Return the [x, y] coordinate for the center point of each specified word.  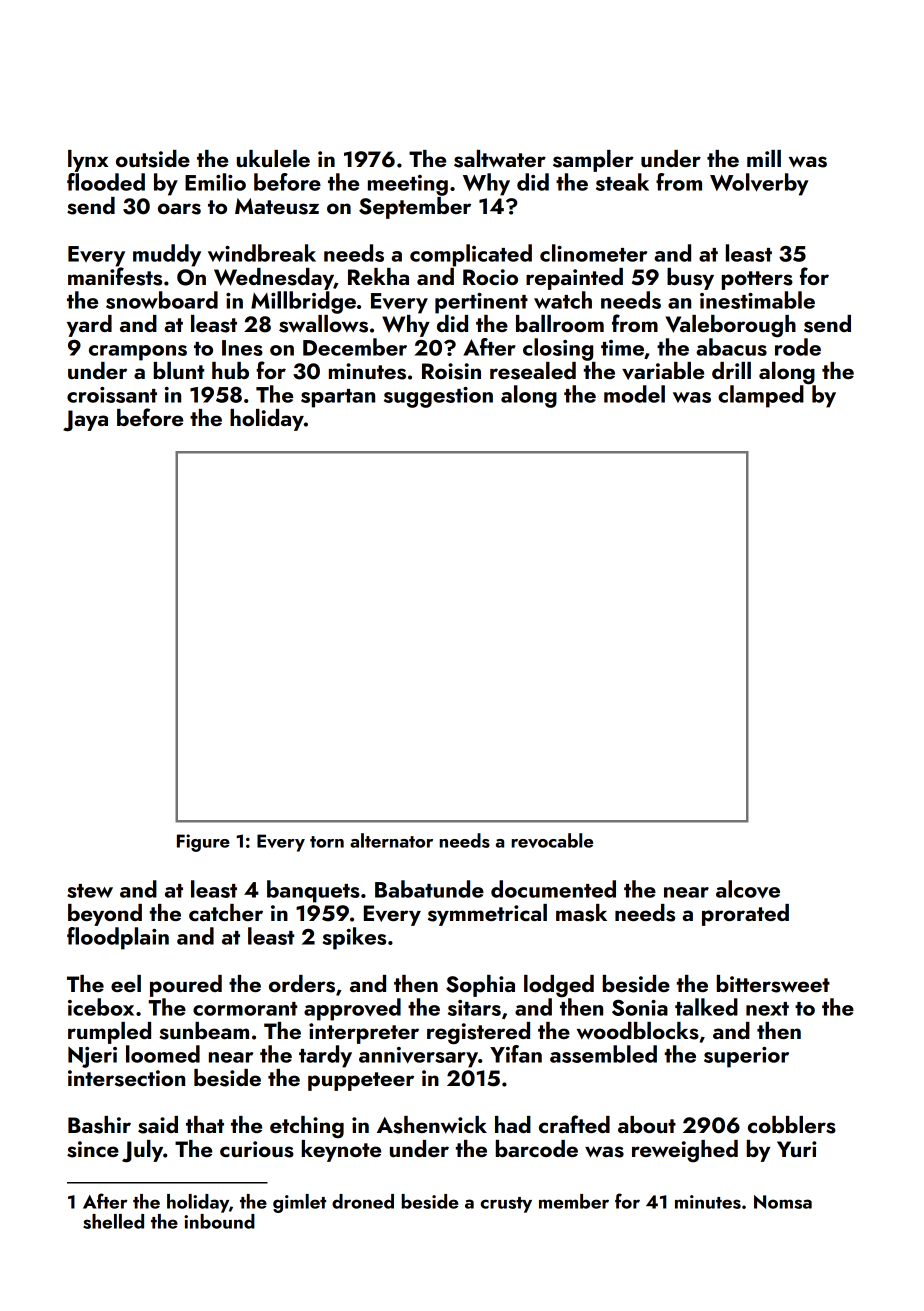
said [158, 1125]
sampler [593, 161]
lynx [88, 161]
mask [581, 913]
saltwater [500, 159]
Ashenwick [432, 1125]
